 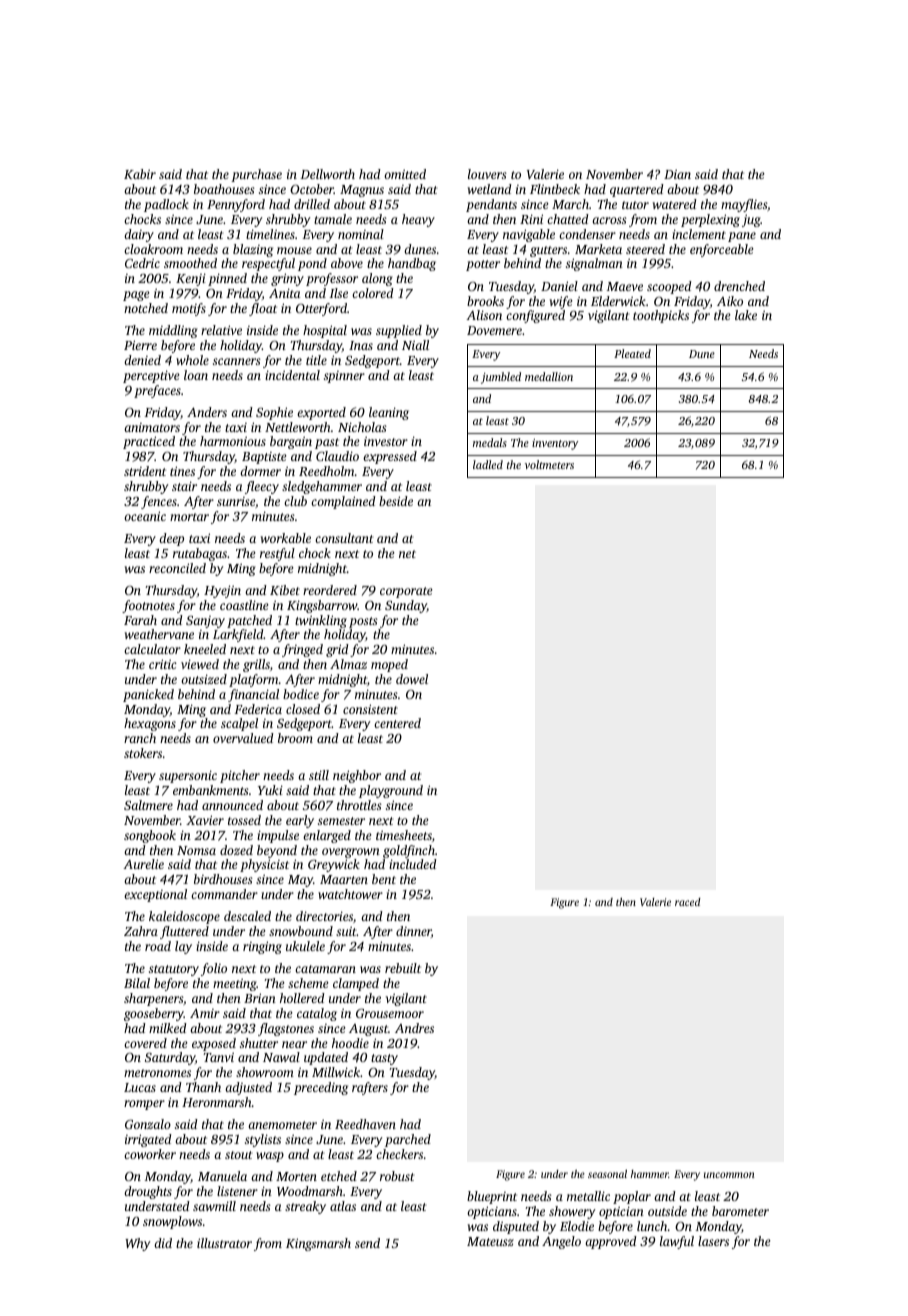 I want to click on Kabir, so click(x=140, y=174).
